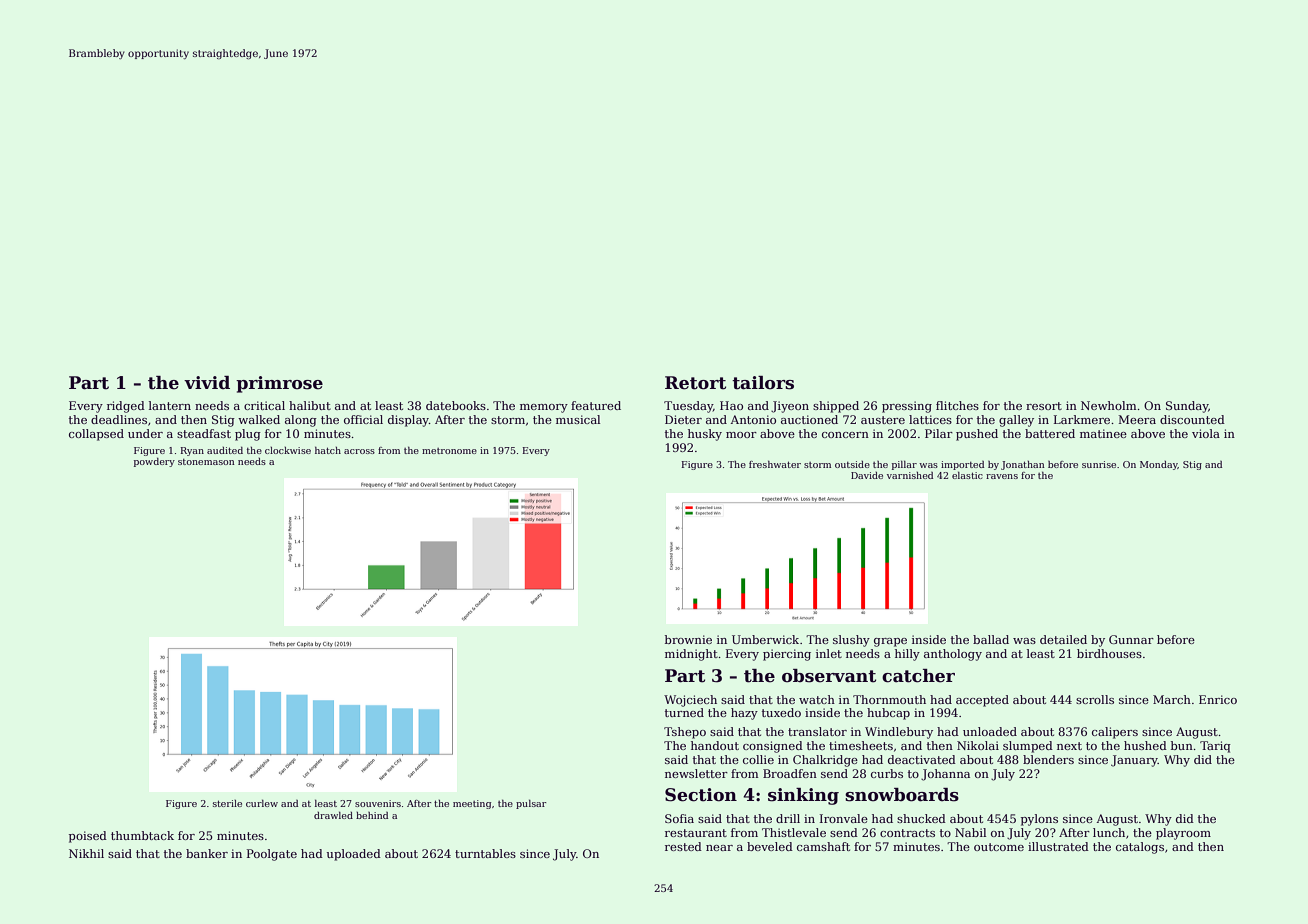 The height and width of the screenshot is (924, 1308). Describe the element at coordinates (1109, 653) in the screenshot. I see `birdhouses` at that location.
